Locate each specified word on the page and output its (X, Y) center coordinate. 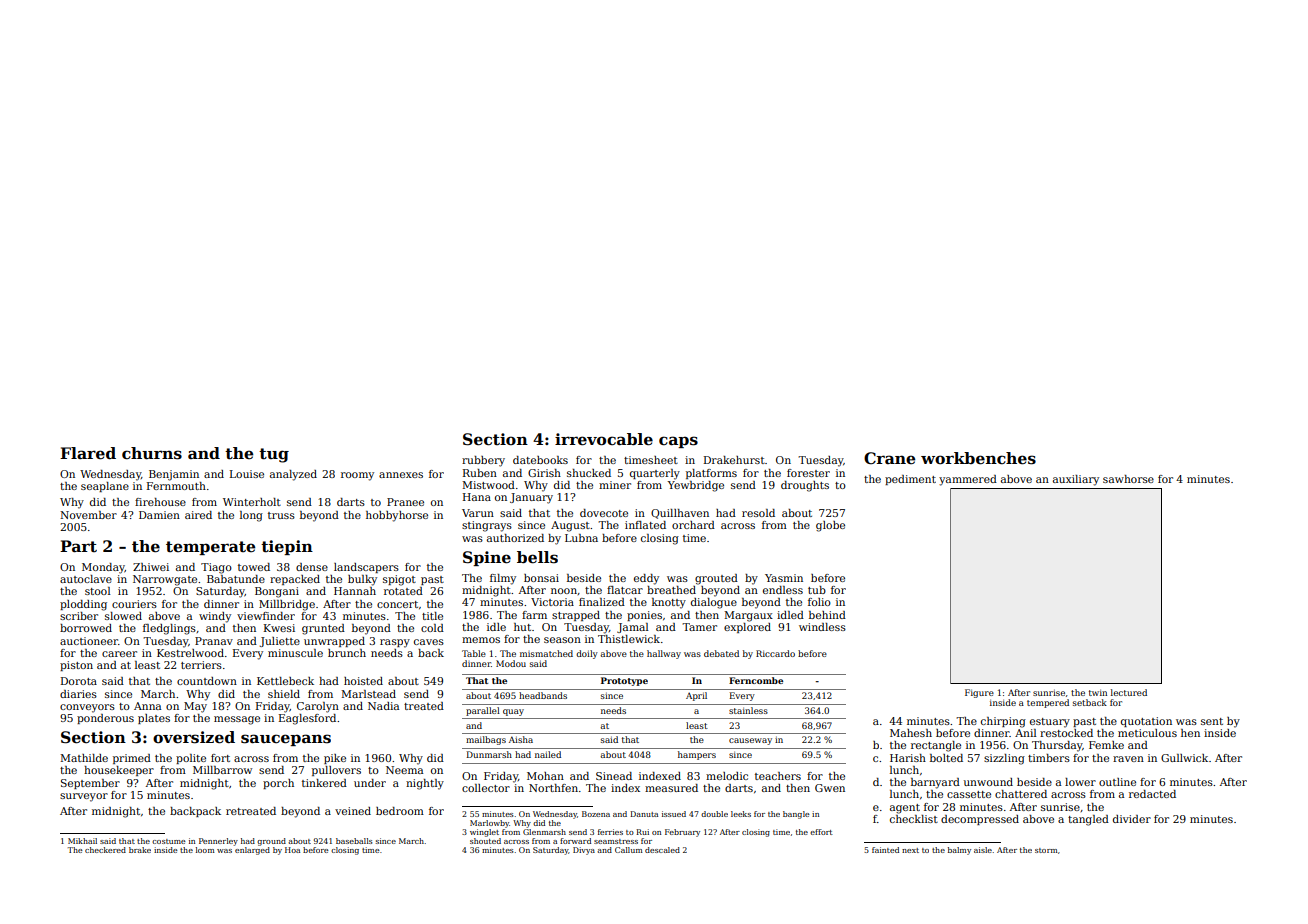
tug (274, 455)
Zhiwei (151, 567)
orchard (693, 525)
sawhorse (1128, 479)
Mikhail (82, 841)
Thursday (1057, 746)
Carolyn (318, 707)
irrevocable (604, 439)
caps (678, 442)
